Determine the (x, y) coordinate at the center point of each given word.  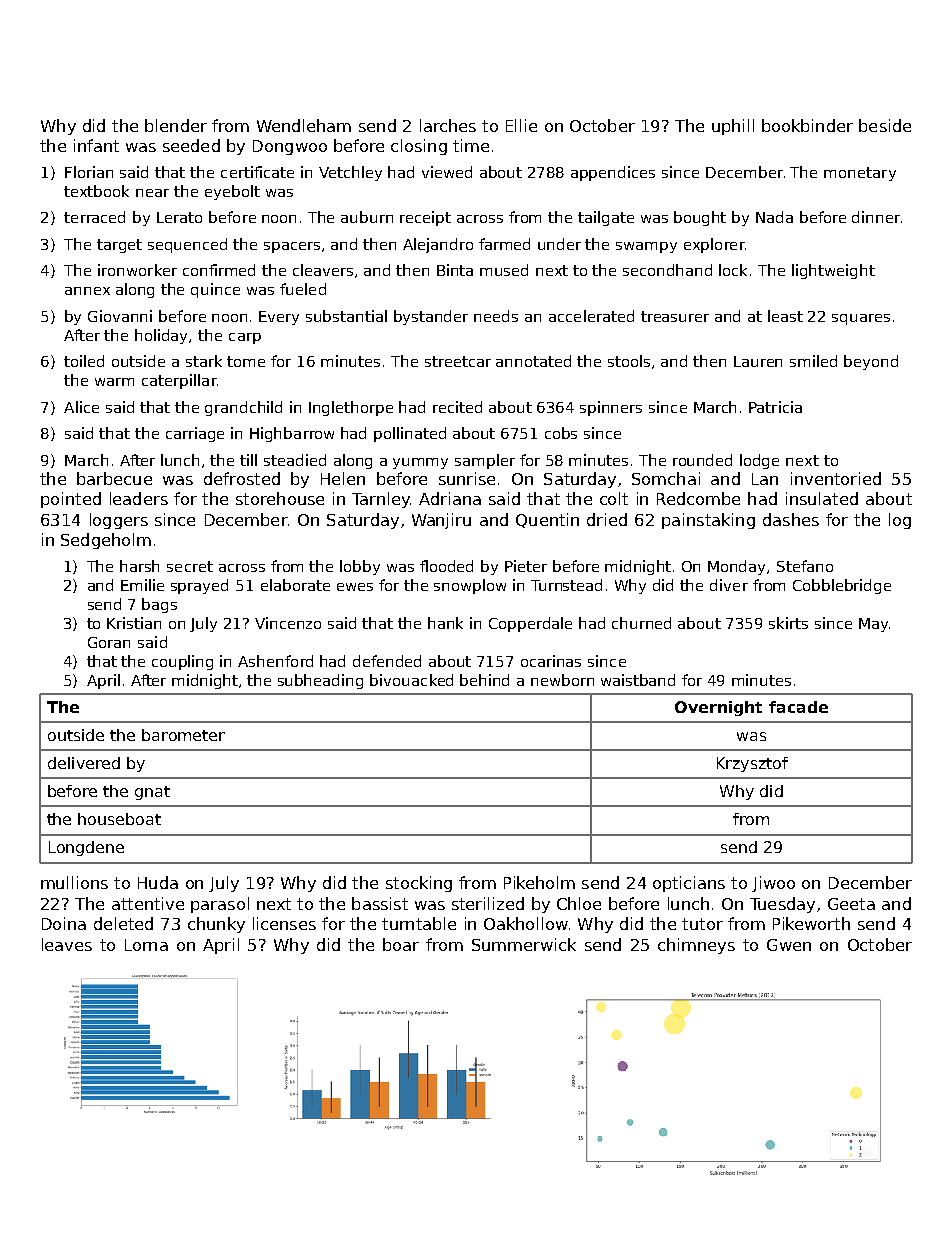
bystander (431, 317)
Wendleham (304, 125)
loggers (119, 521)
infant (96, 145)
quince (215, 290)
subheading (320, 681)
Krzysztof (752, 764)
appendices (613, 173)
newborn (562, 680)
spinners (611, 408)
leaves (67, 944)
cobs (561, 433)
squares (861, 319)
